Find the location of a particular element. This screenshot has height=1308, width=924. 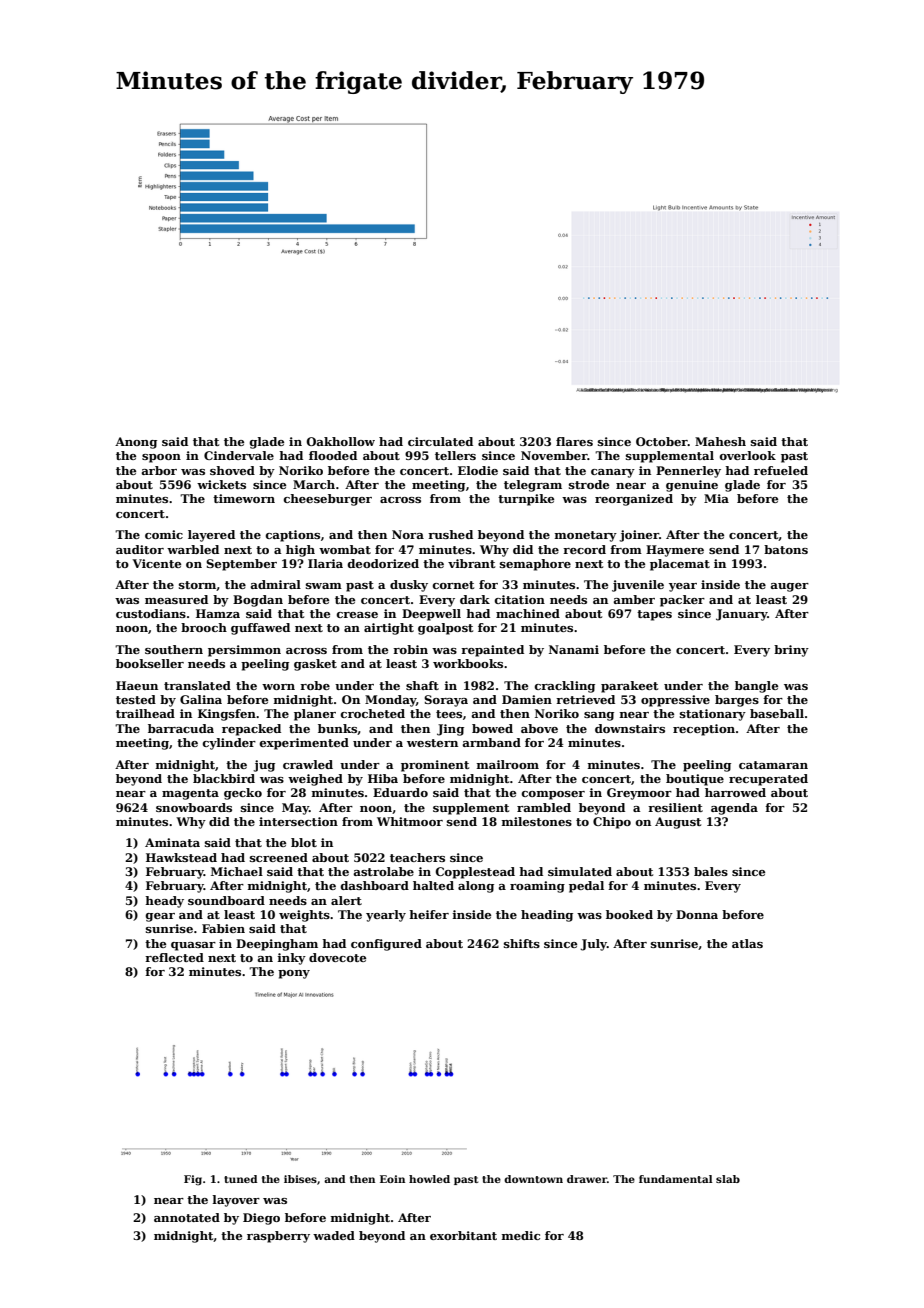

Cindervale is located at coordinates (239, 455).
